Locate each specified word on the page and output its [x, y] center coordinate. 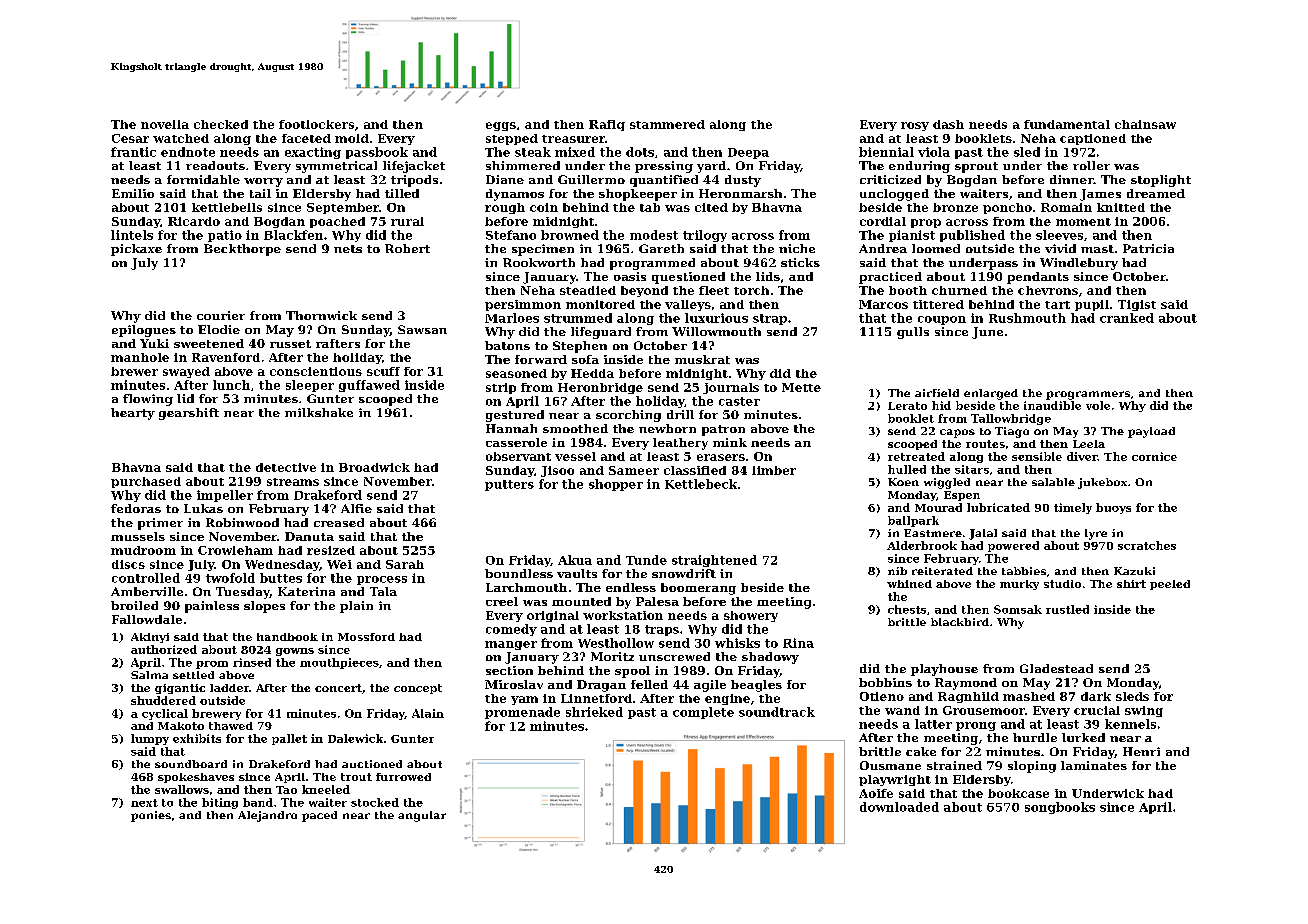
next [144, 803]
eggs [501, 126]
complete [703, 713]
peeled [1170, 585]
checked [221, 124]
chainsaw [1145, 124]
